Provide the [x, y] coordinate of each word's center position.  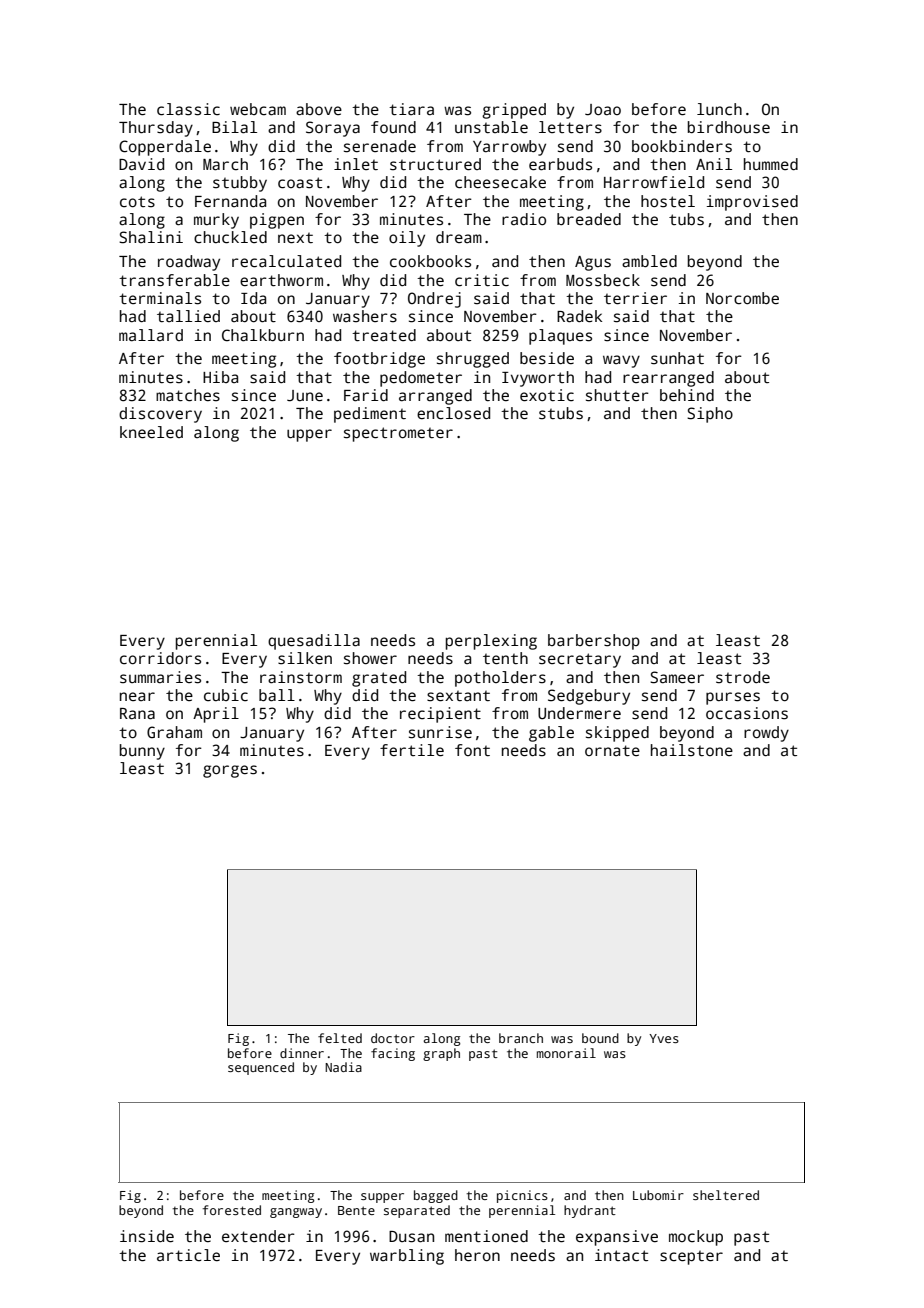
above [319, 109]
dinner [302, 1053]
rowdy [766, 734]
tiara [411, 109]
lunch [719, 109]
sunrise [440, 732]
